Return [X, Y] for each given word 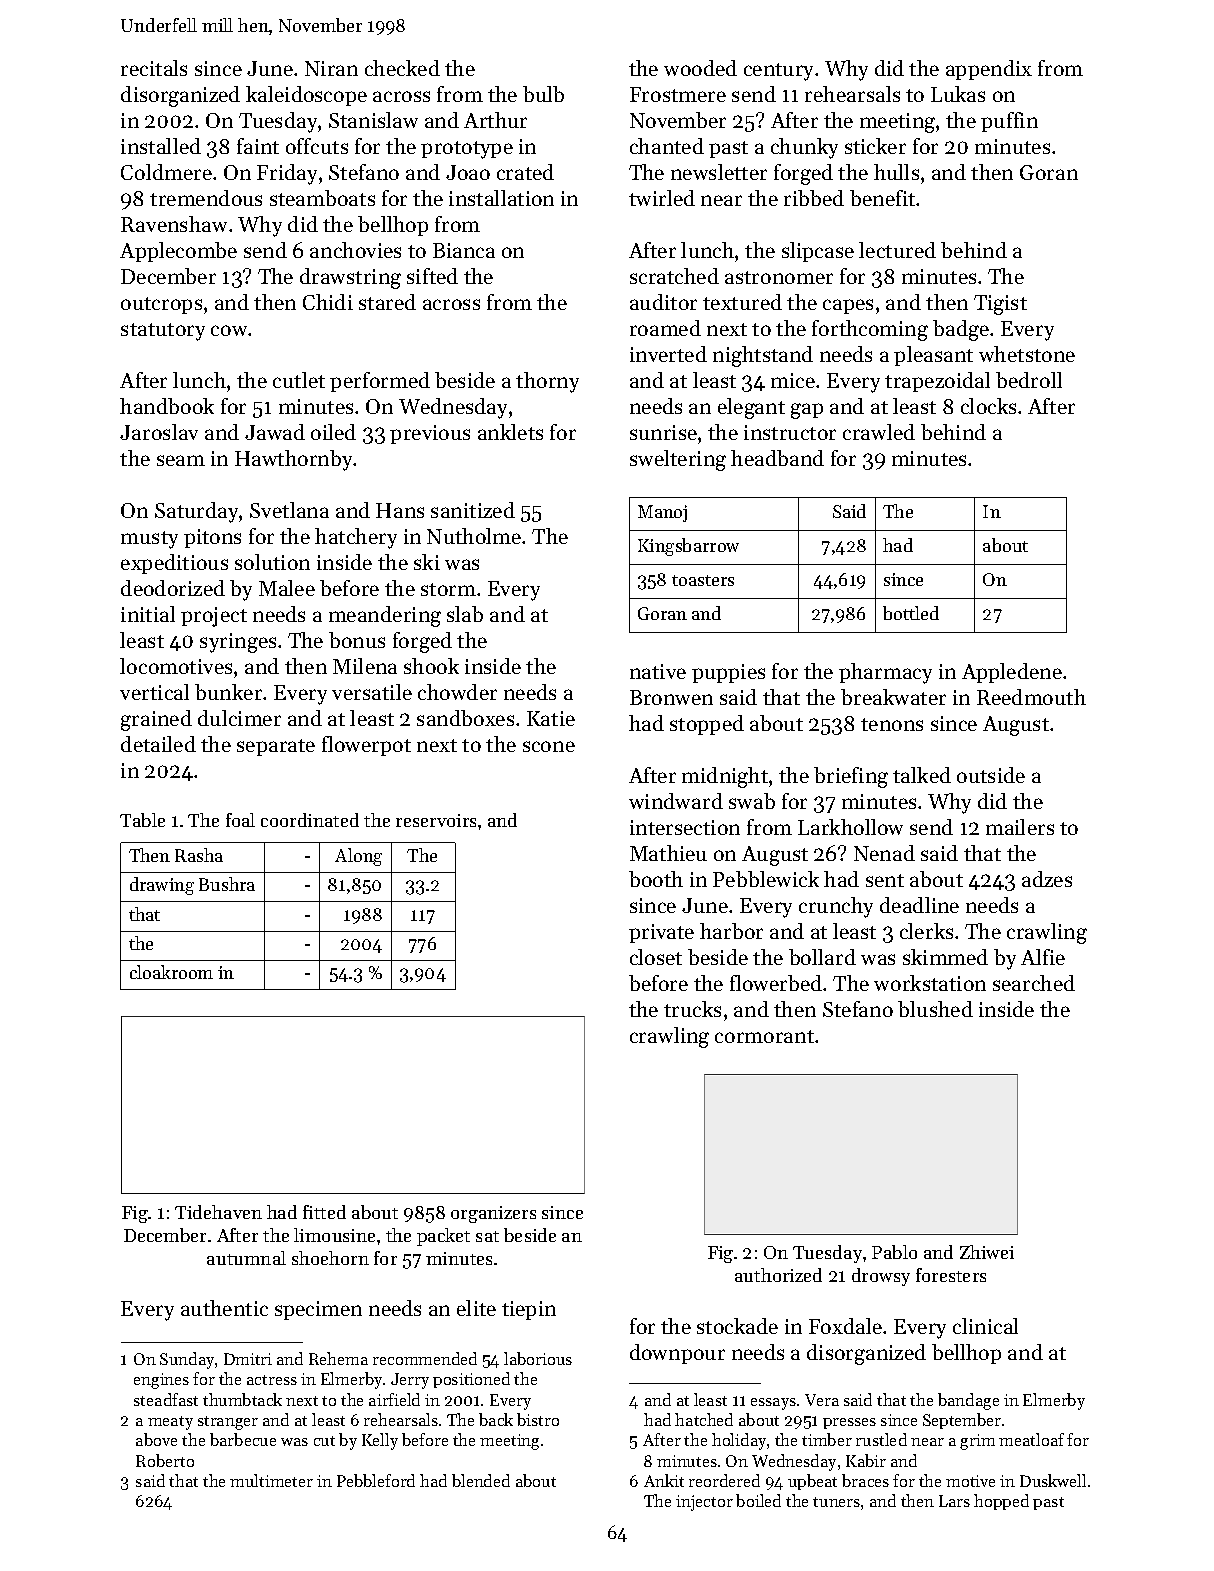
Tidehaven [218, 1212]
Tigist [1000, 305]
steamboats [322, 198]
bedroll [1029, 380]
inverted [668, 354]
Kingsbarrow [688, 547]
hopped [1001, 1502]
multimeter [271, 1480]
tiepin [529, 1310]
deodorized [173, 588]
